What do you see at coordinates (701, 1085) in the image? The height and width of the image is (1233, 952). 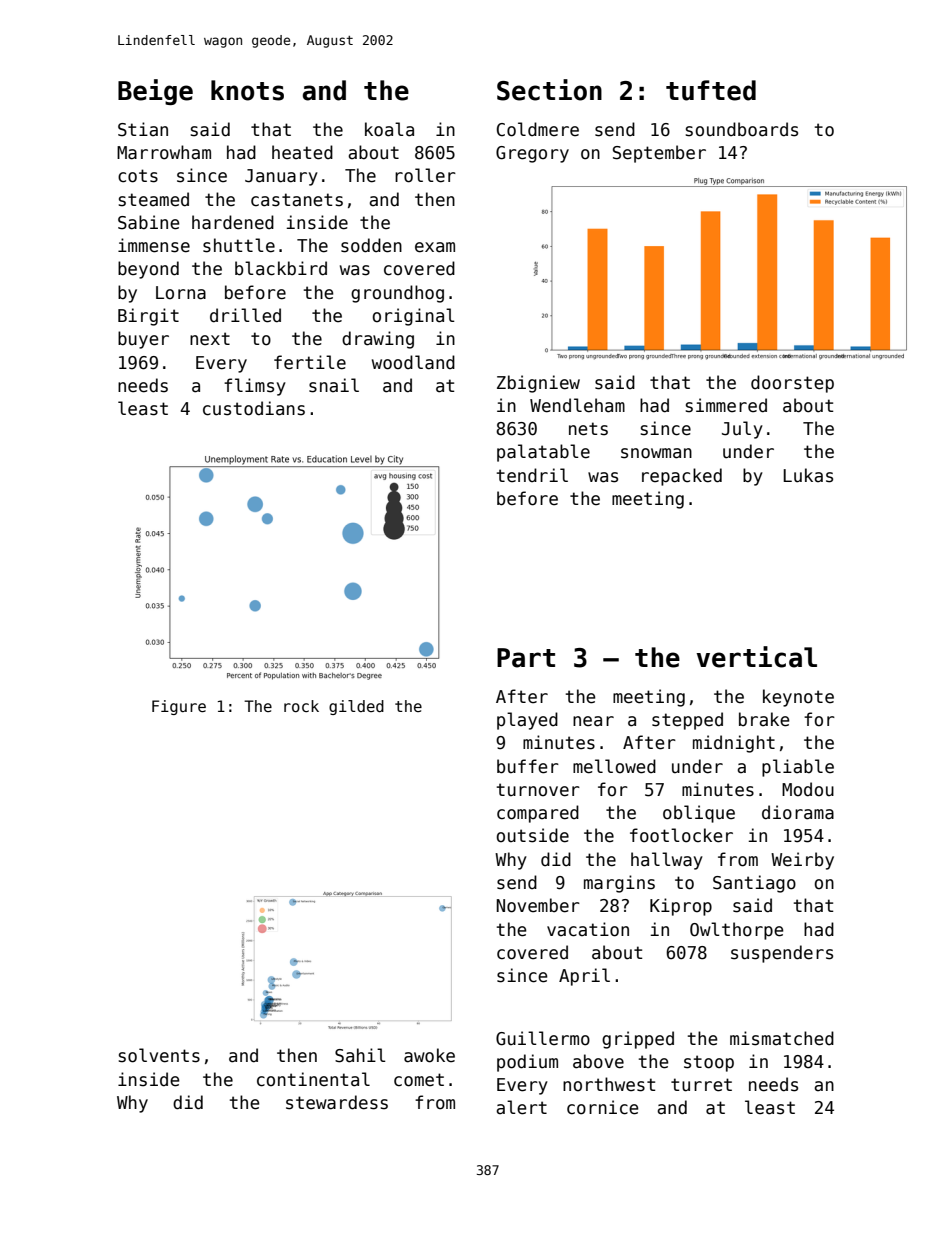 I see `turret` at bounding box center [701, 1085].
